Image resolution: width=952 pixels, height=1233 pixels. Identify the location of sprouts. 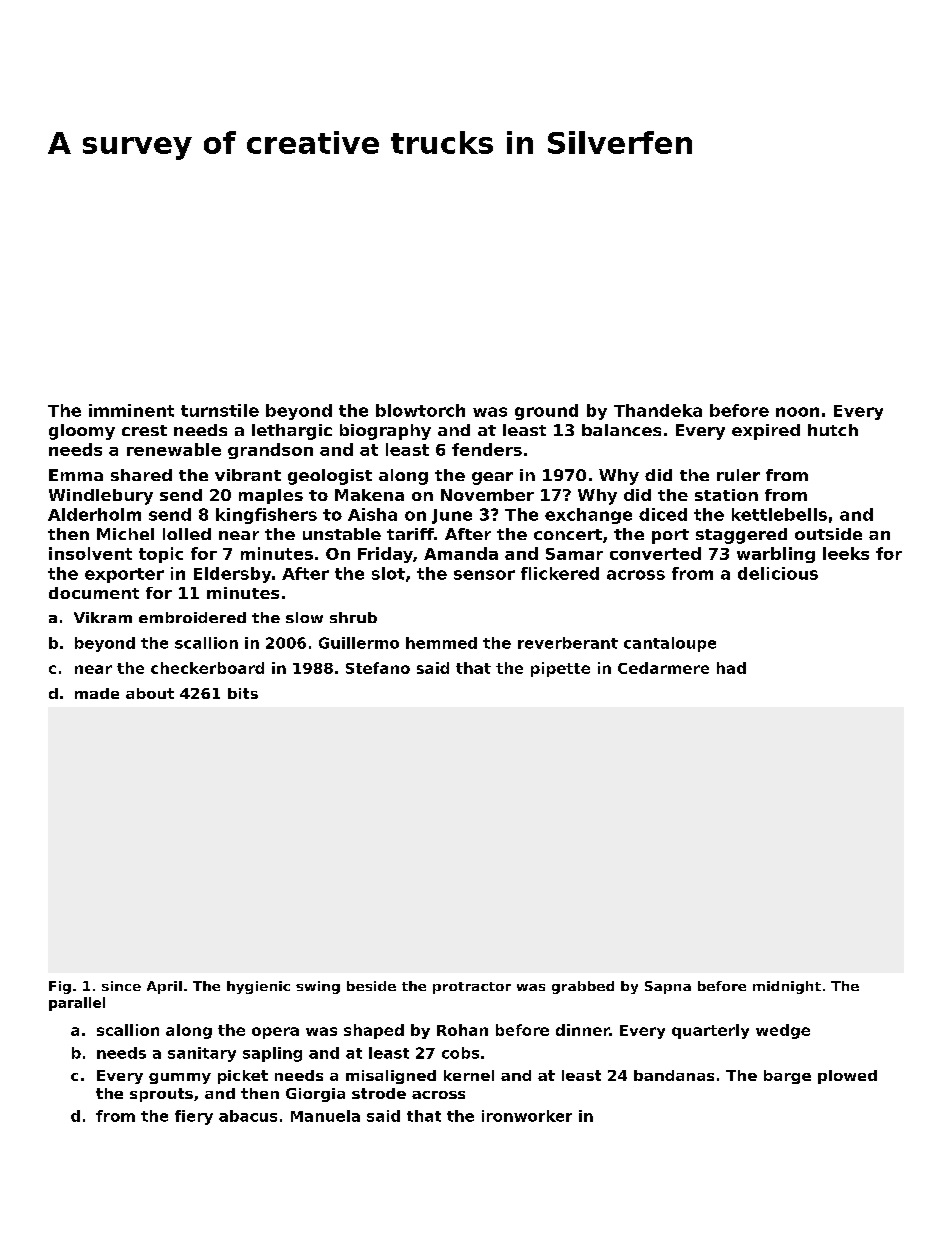
(161, 1095).
